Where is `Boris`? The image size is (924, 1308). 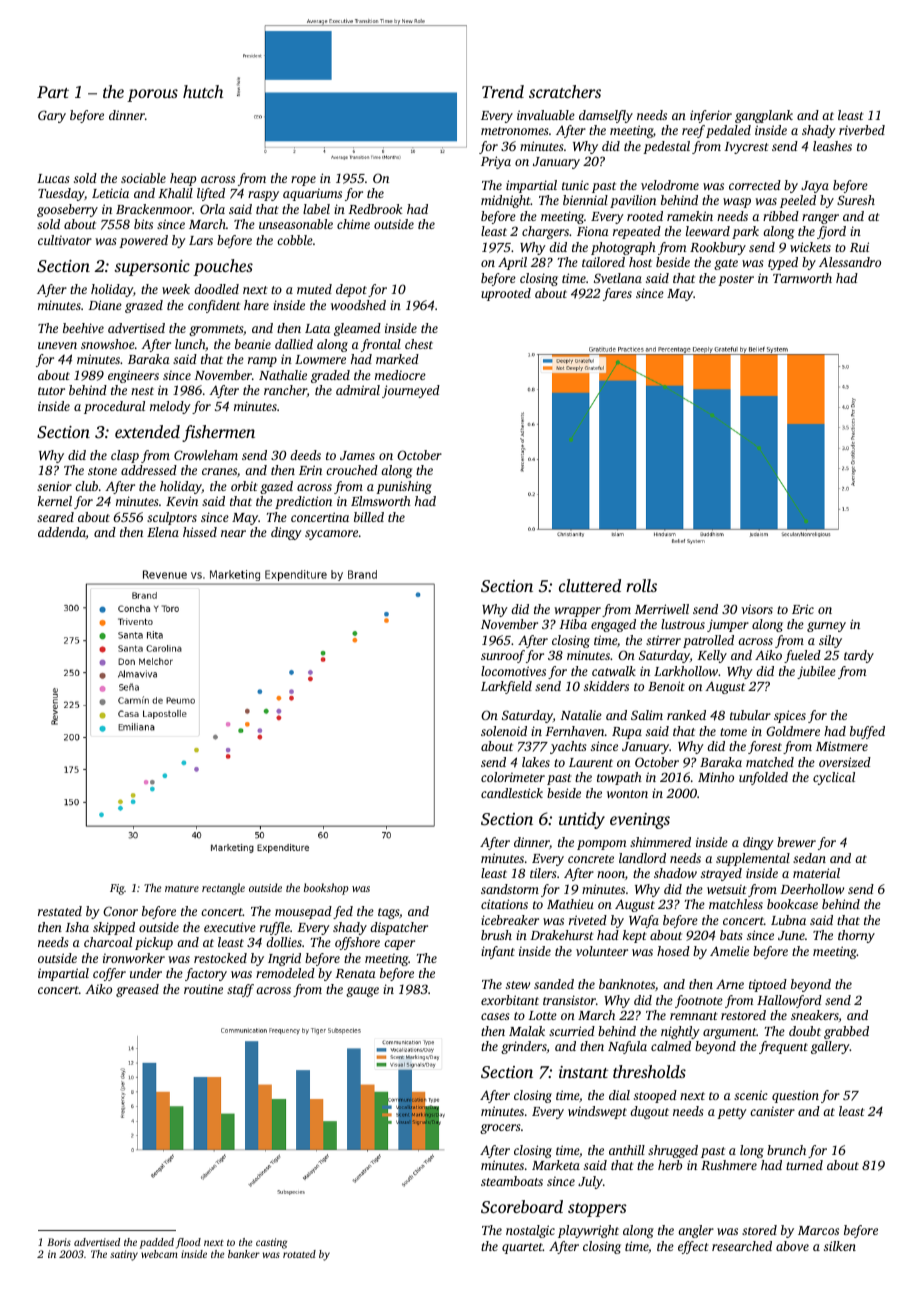
Boris is located at coordinates (59, 1242).
